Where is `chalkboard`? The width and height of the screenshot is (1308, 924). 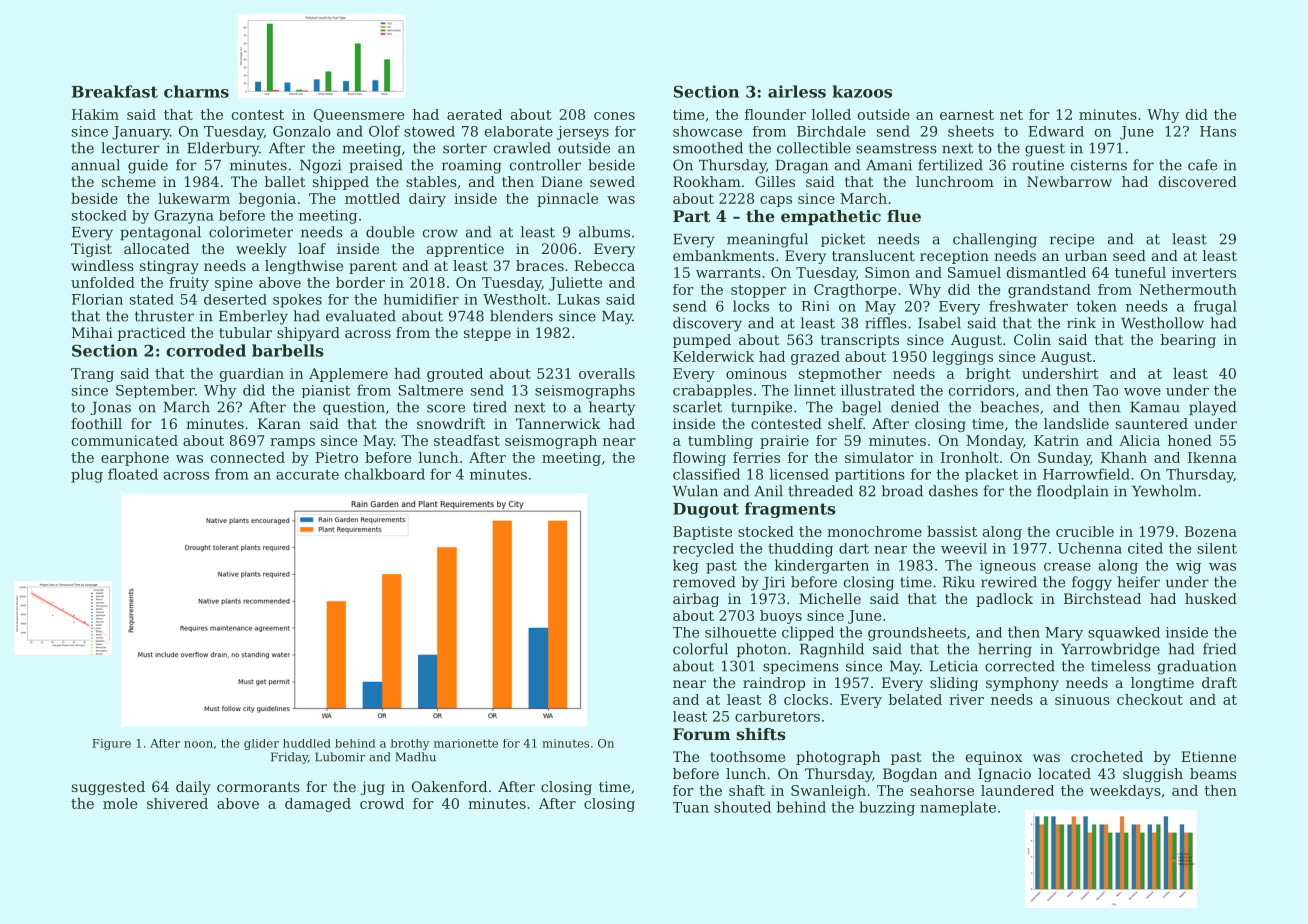
chalkboard is located at coordinates (385, 474).
